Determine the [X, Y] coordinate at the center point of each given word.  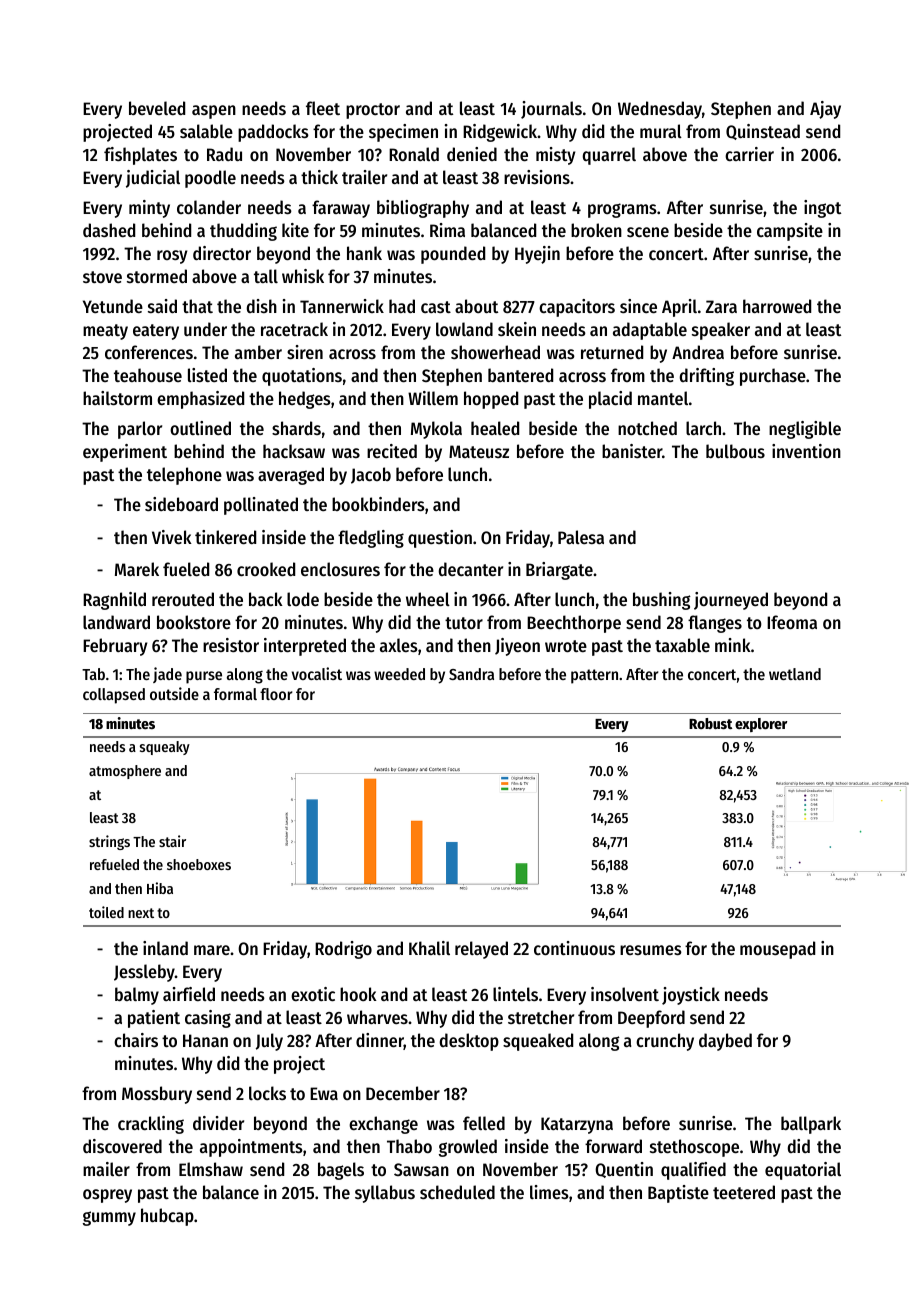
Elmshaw [211, 1169]
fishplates [140, 156]
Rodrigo [343, 950]
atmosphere [125, 772]
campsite [790, 232]
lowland [464, 329]
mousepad [777, 950]
